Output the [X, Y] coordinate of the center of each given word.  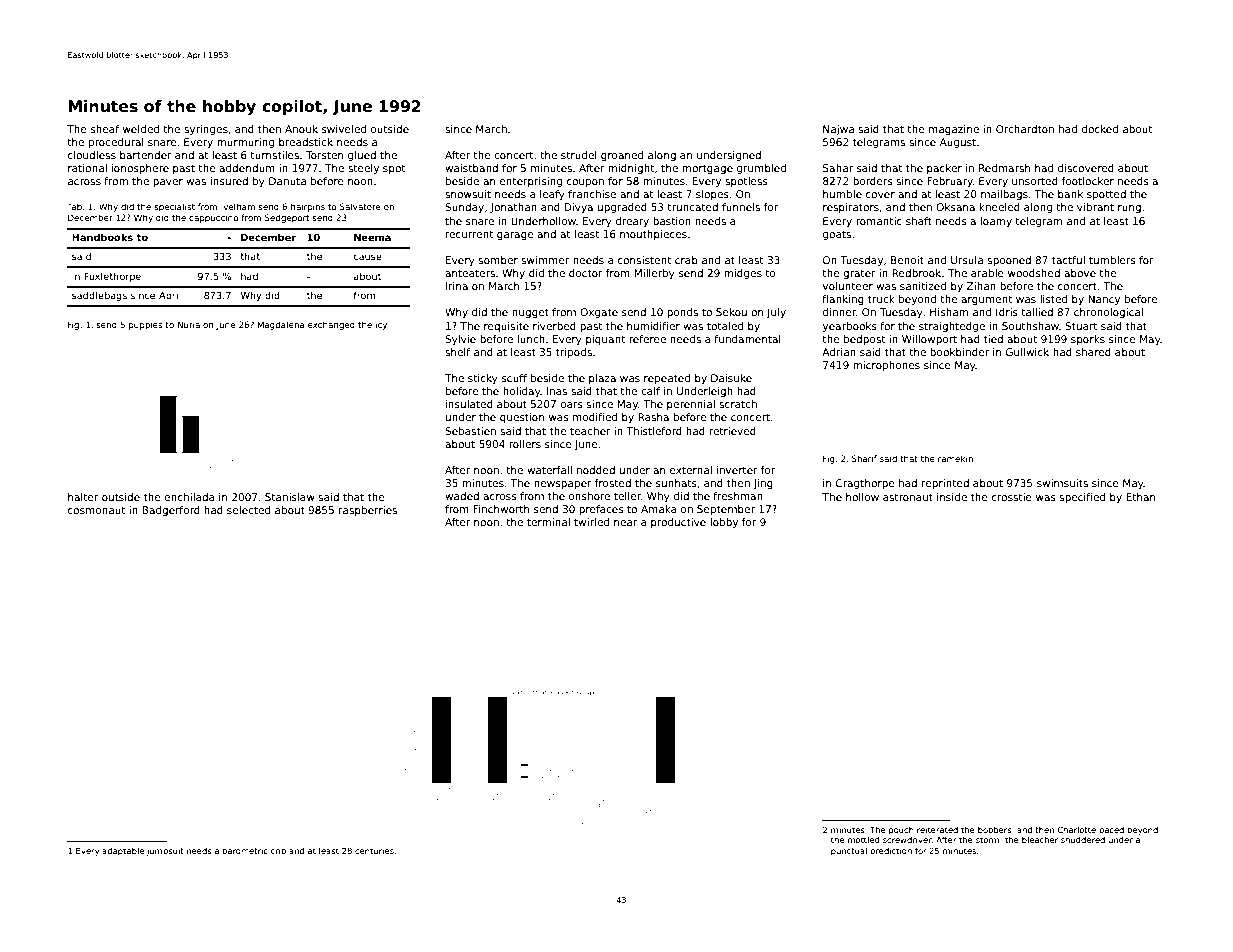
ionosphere [140, 169]
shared [1093, 352]
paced [1111, 830]
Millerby [654, 274]
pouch [901, 831]
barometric [245, 851]
